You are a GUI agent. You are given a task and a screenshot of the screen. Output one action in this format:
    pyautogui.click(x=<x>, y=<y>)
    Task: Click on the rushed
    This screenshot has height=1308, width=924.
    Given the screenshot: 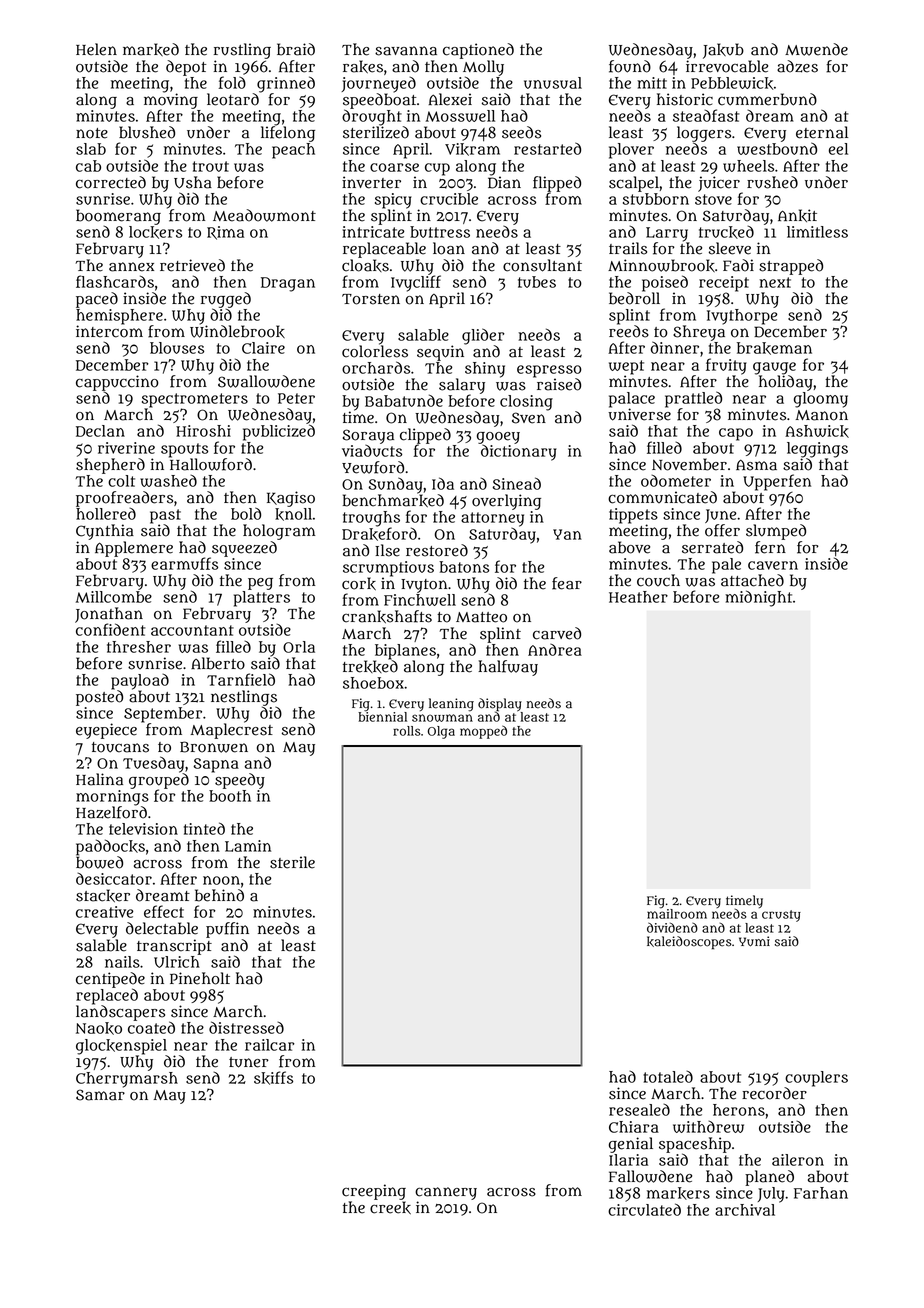 What is the action you would take?
    pyautogui.click(x=772, y=182)
